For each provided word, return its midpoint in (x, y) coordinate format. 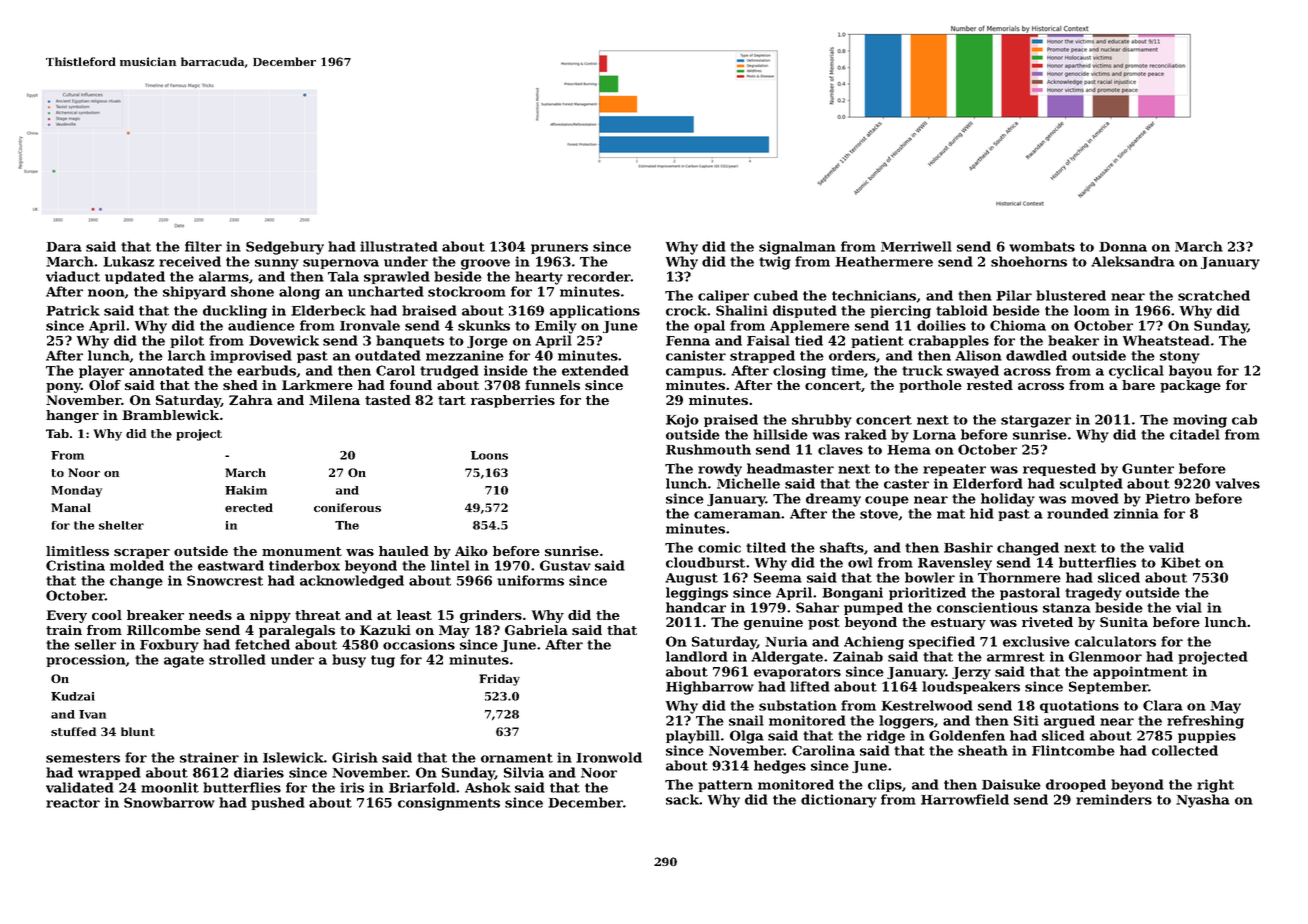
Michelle (748, 483)
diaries (259, 772)
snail (746, 720)
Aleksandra (1133, 261)
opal (709, 326)
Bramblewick (170, 415)
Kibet (1181, 562)
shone (252, 291)
